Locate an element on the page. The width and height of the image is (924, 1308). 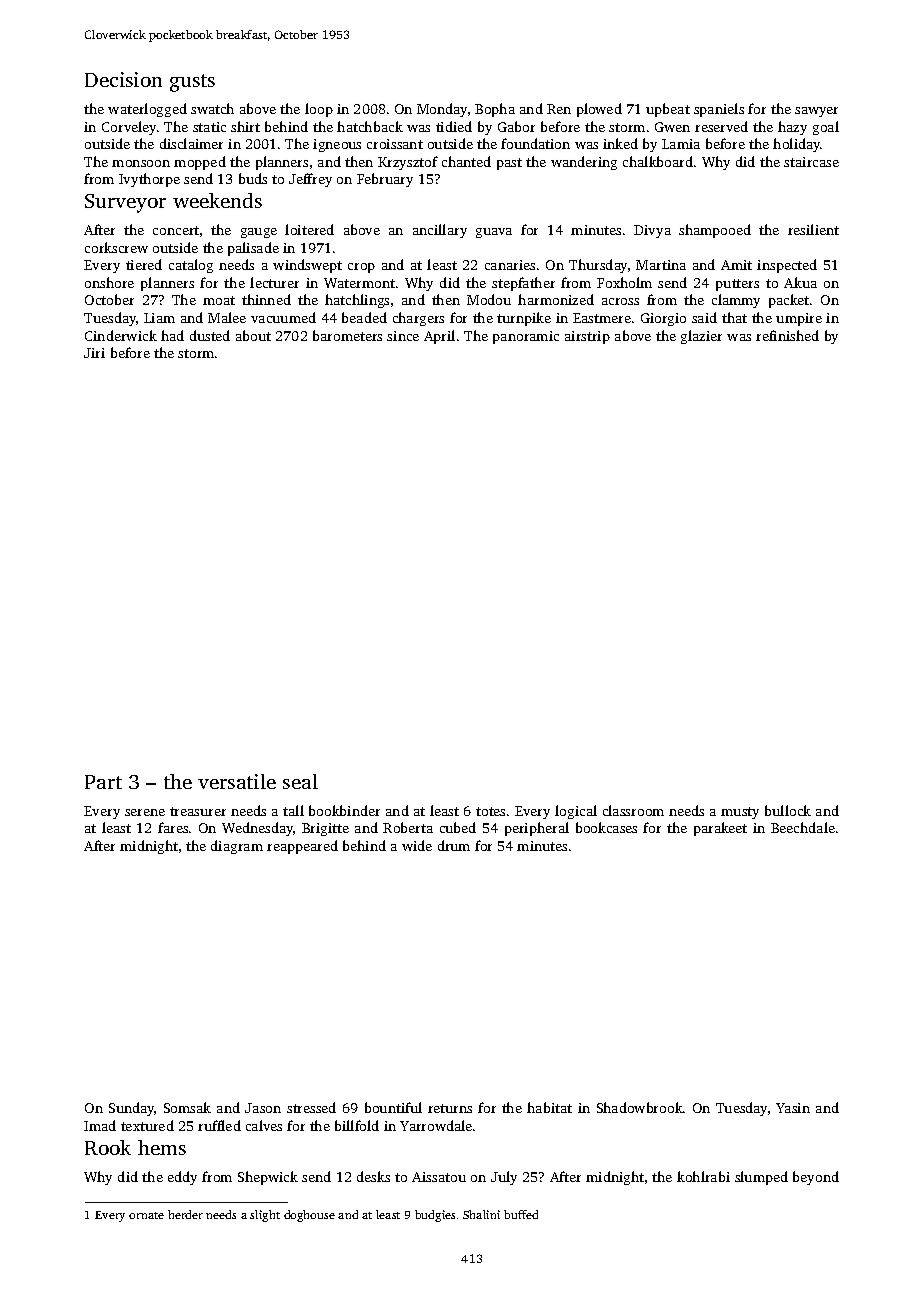
bookcases is located at coordinates (606, 827).
